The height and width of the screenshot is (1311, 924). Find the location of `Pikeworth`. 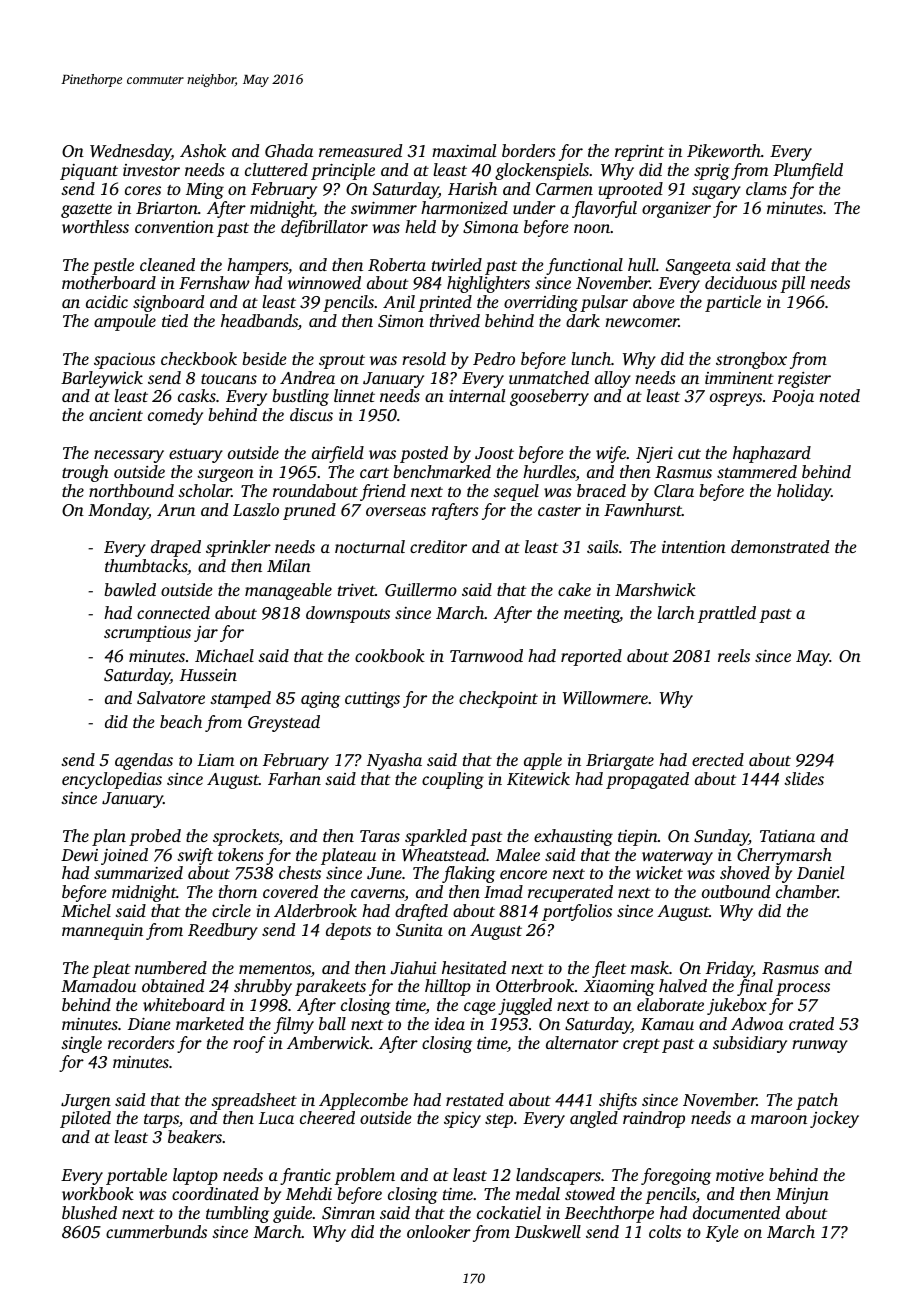

Pikeworth is located at coordinates (724, 150).
